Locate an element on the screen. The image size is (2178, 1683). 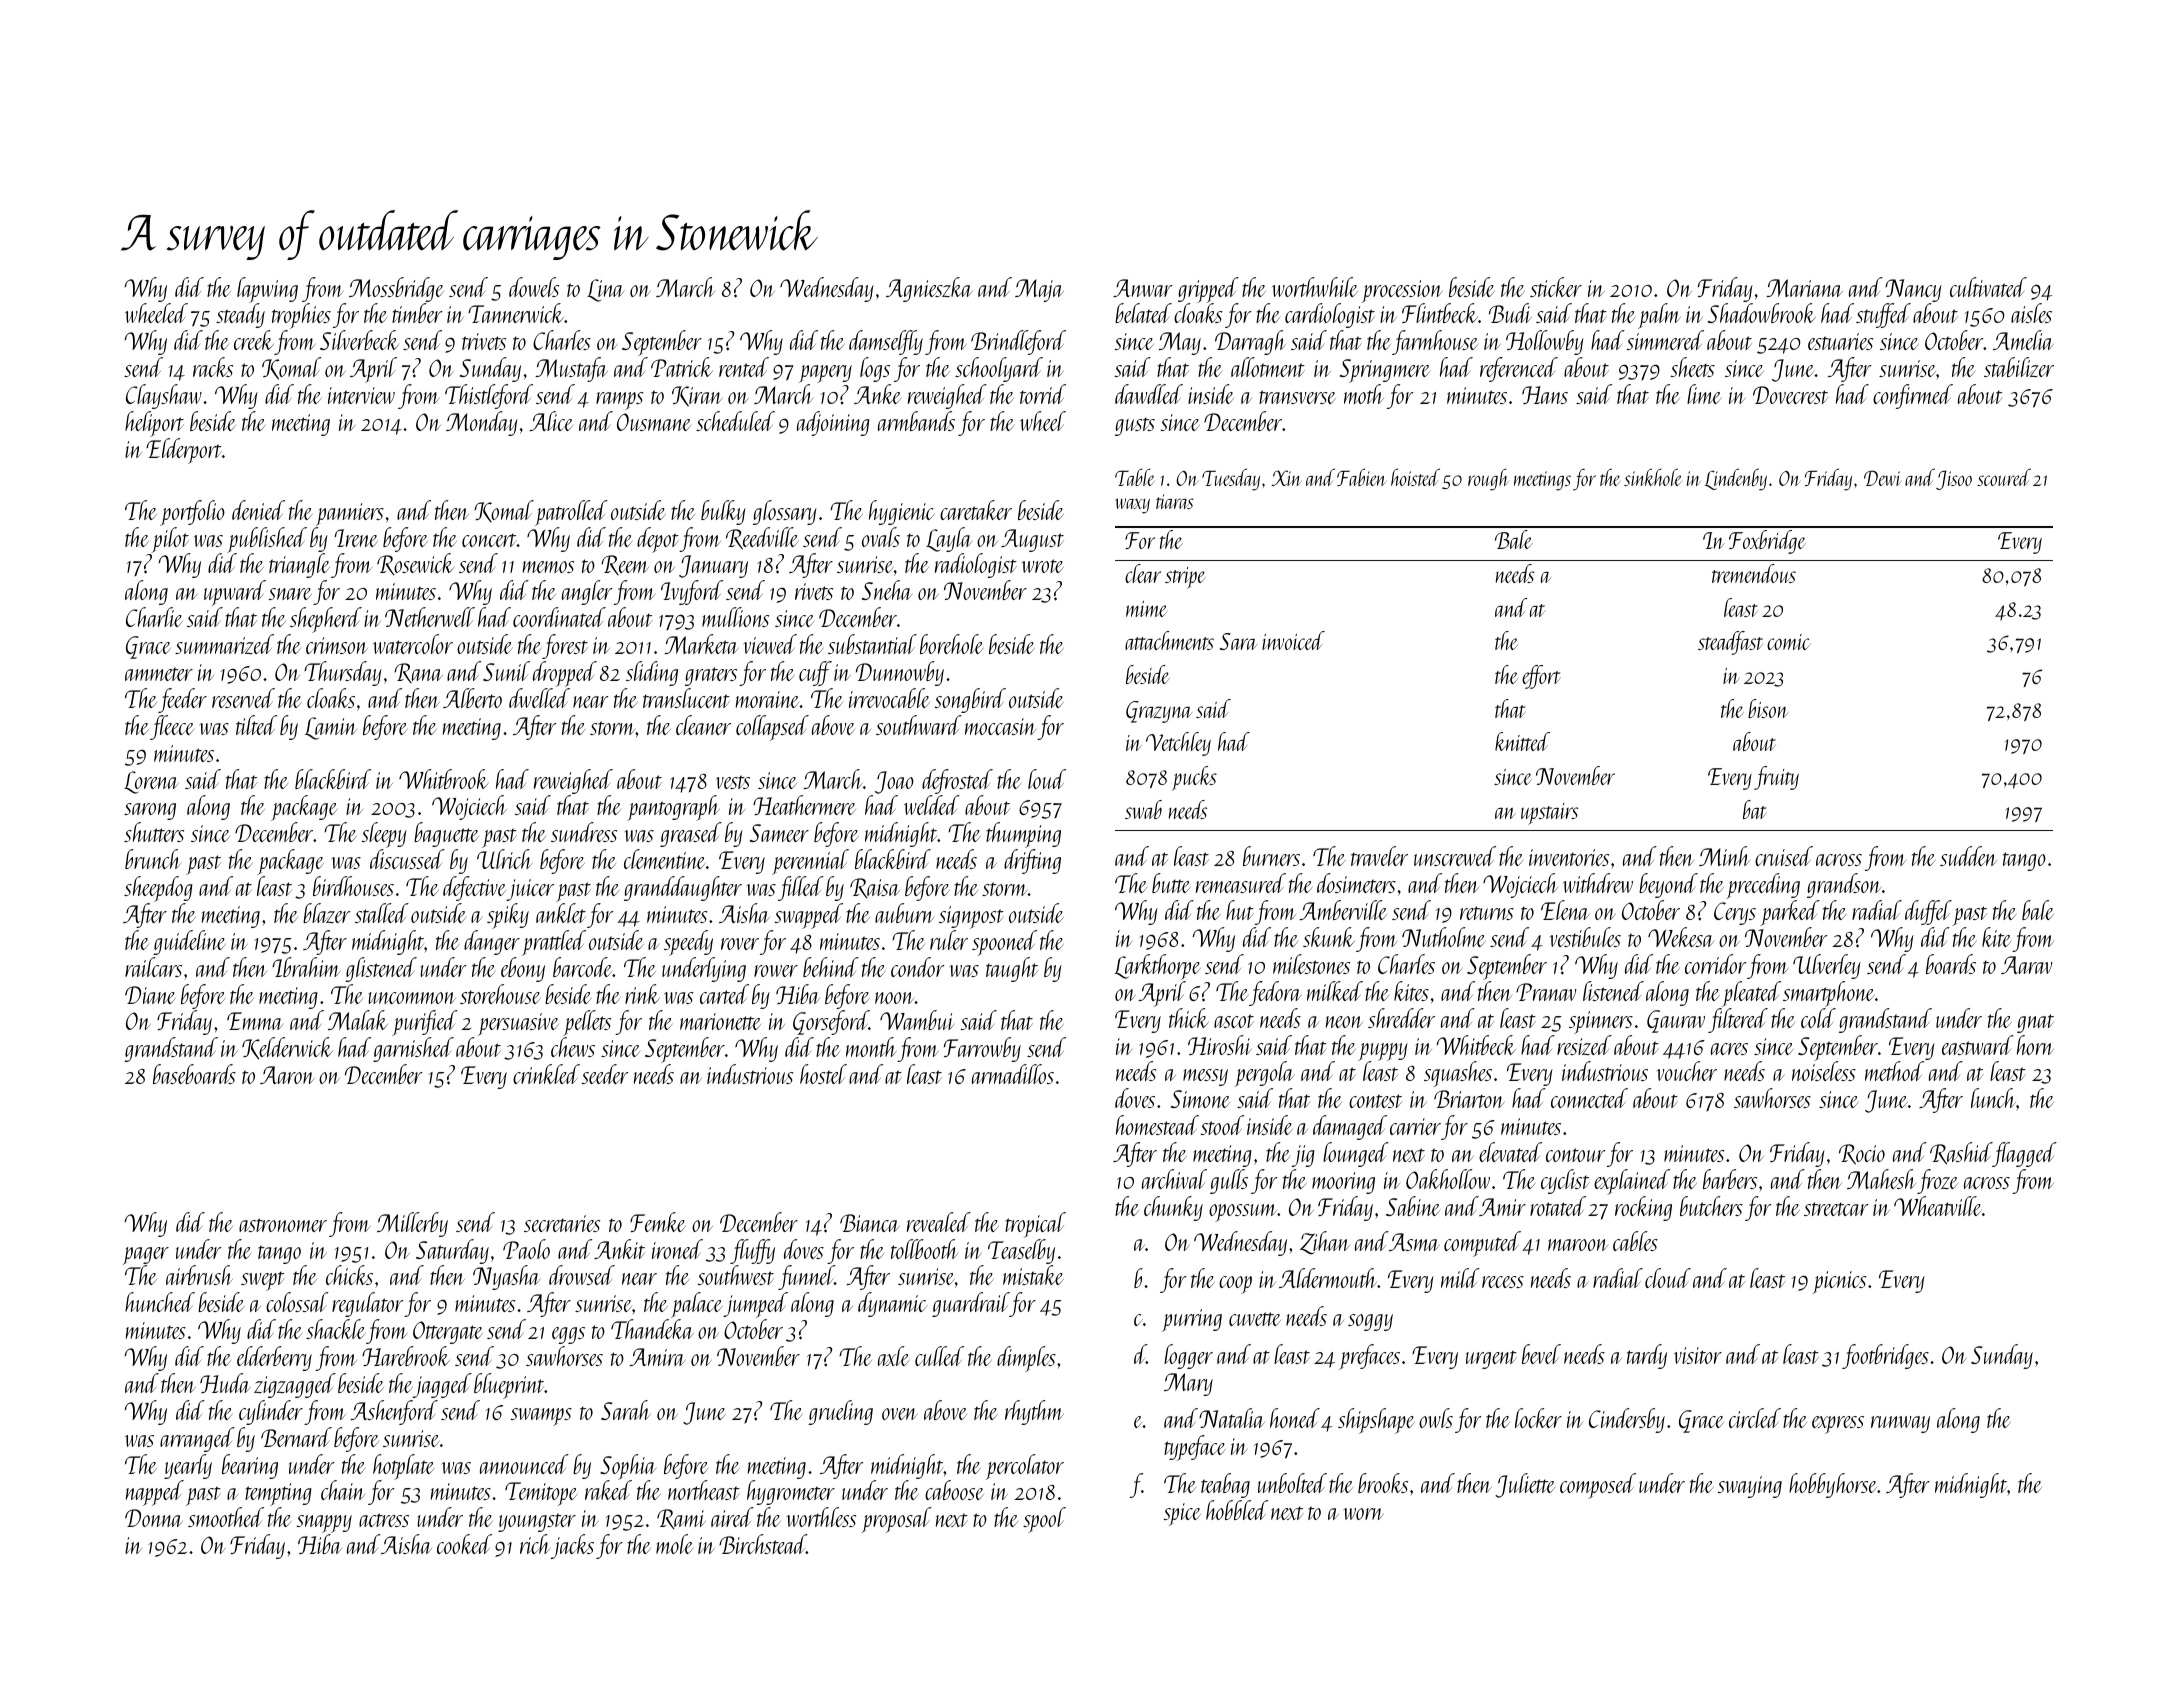
cooked is located at coordinates (464, 1544).
